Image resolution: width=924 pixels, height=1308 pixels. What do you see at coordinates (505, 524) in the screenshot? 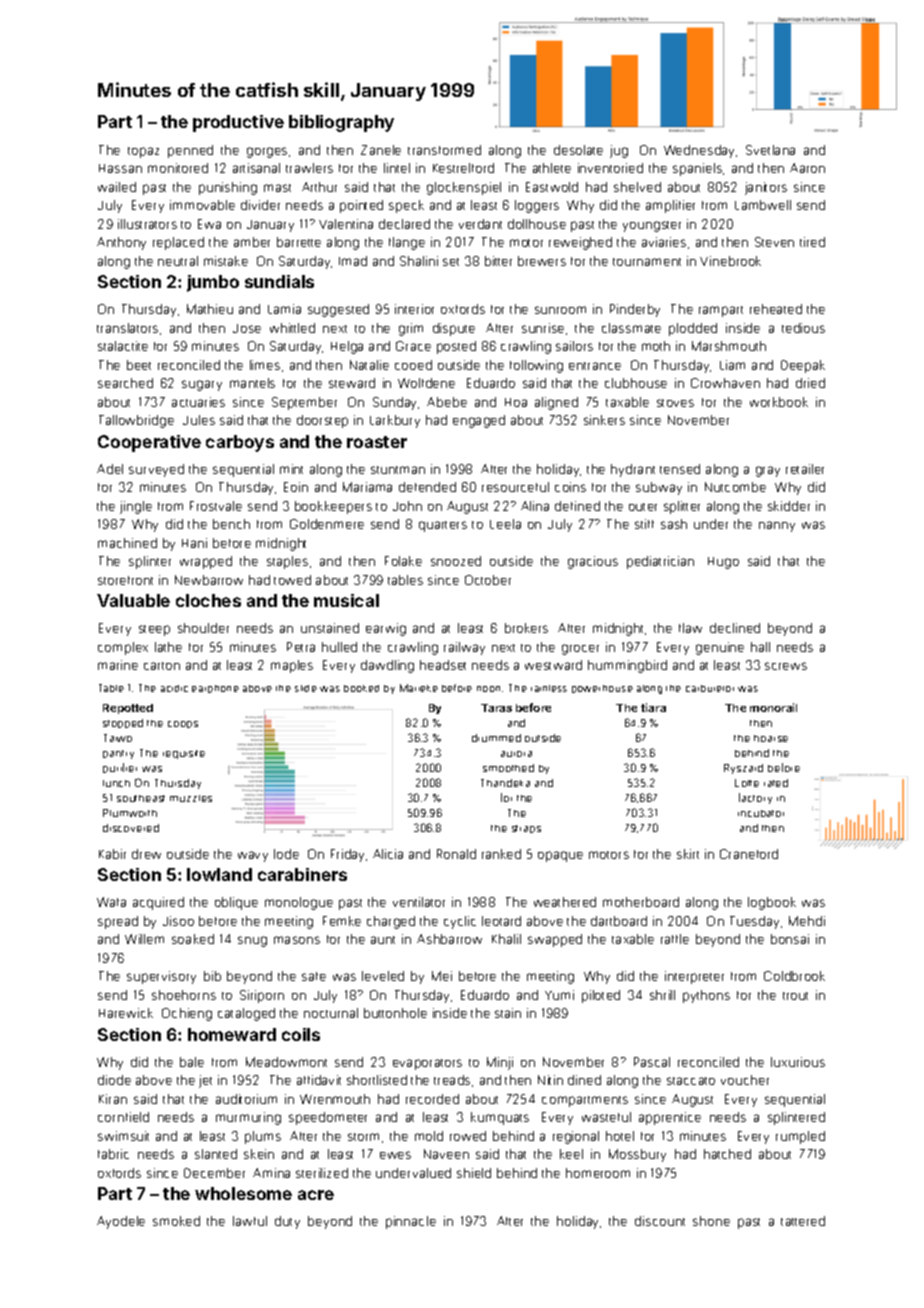
I see `Leela` at bounding box center [505, 524].
